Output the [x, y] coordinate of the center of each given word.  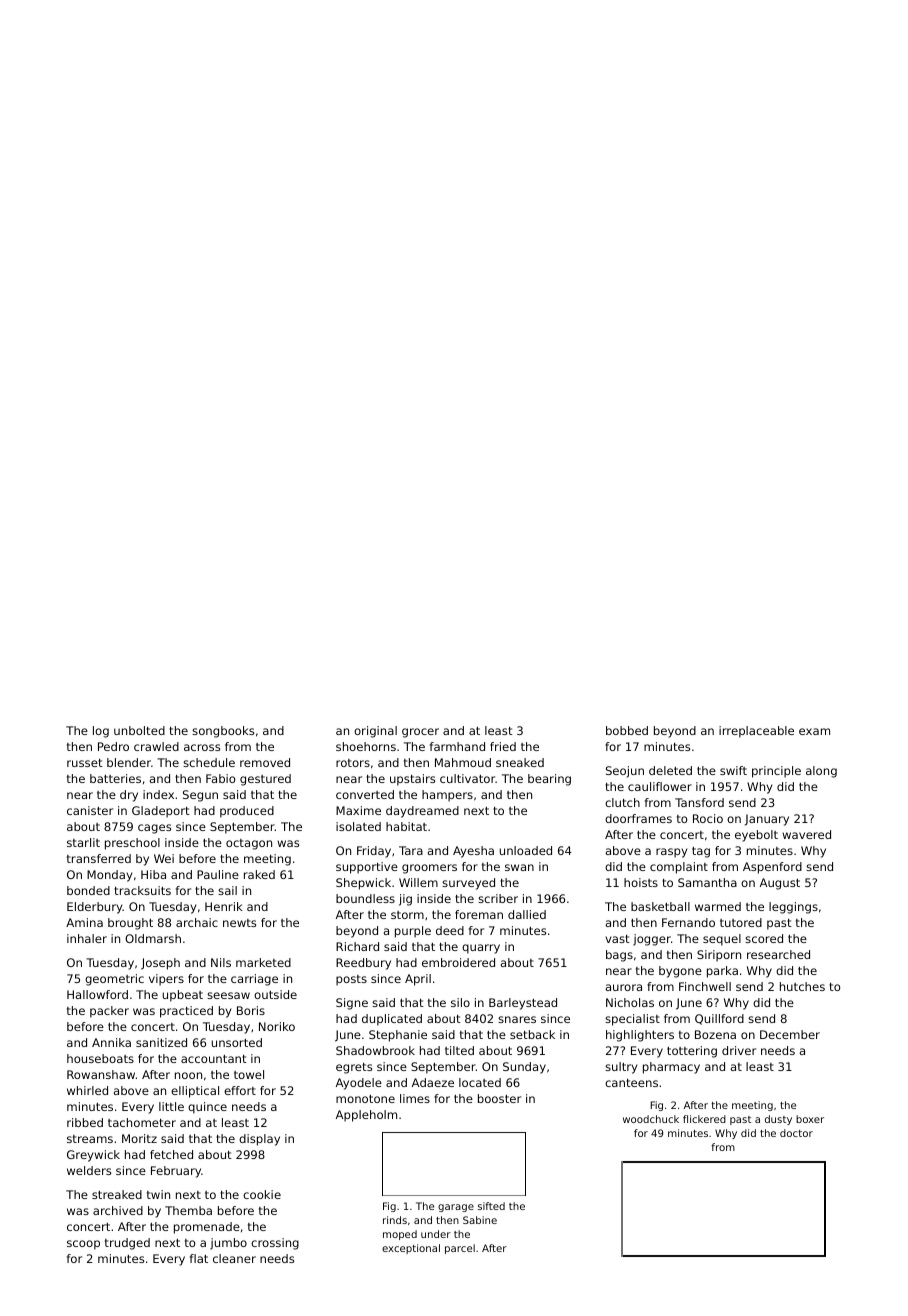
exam [814, 731]
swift [733, 770]
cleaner [234, 1258]
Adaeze [433, 1082]
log [101, 732]
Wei [164, 858]
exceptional [411, 1249]
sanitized [161, 1042]
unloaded [525, 850]
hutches [802, 986]
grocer [420, 733]
